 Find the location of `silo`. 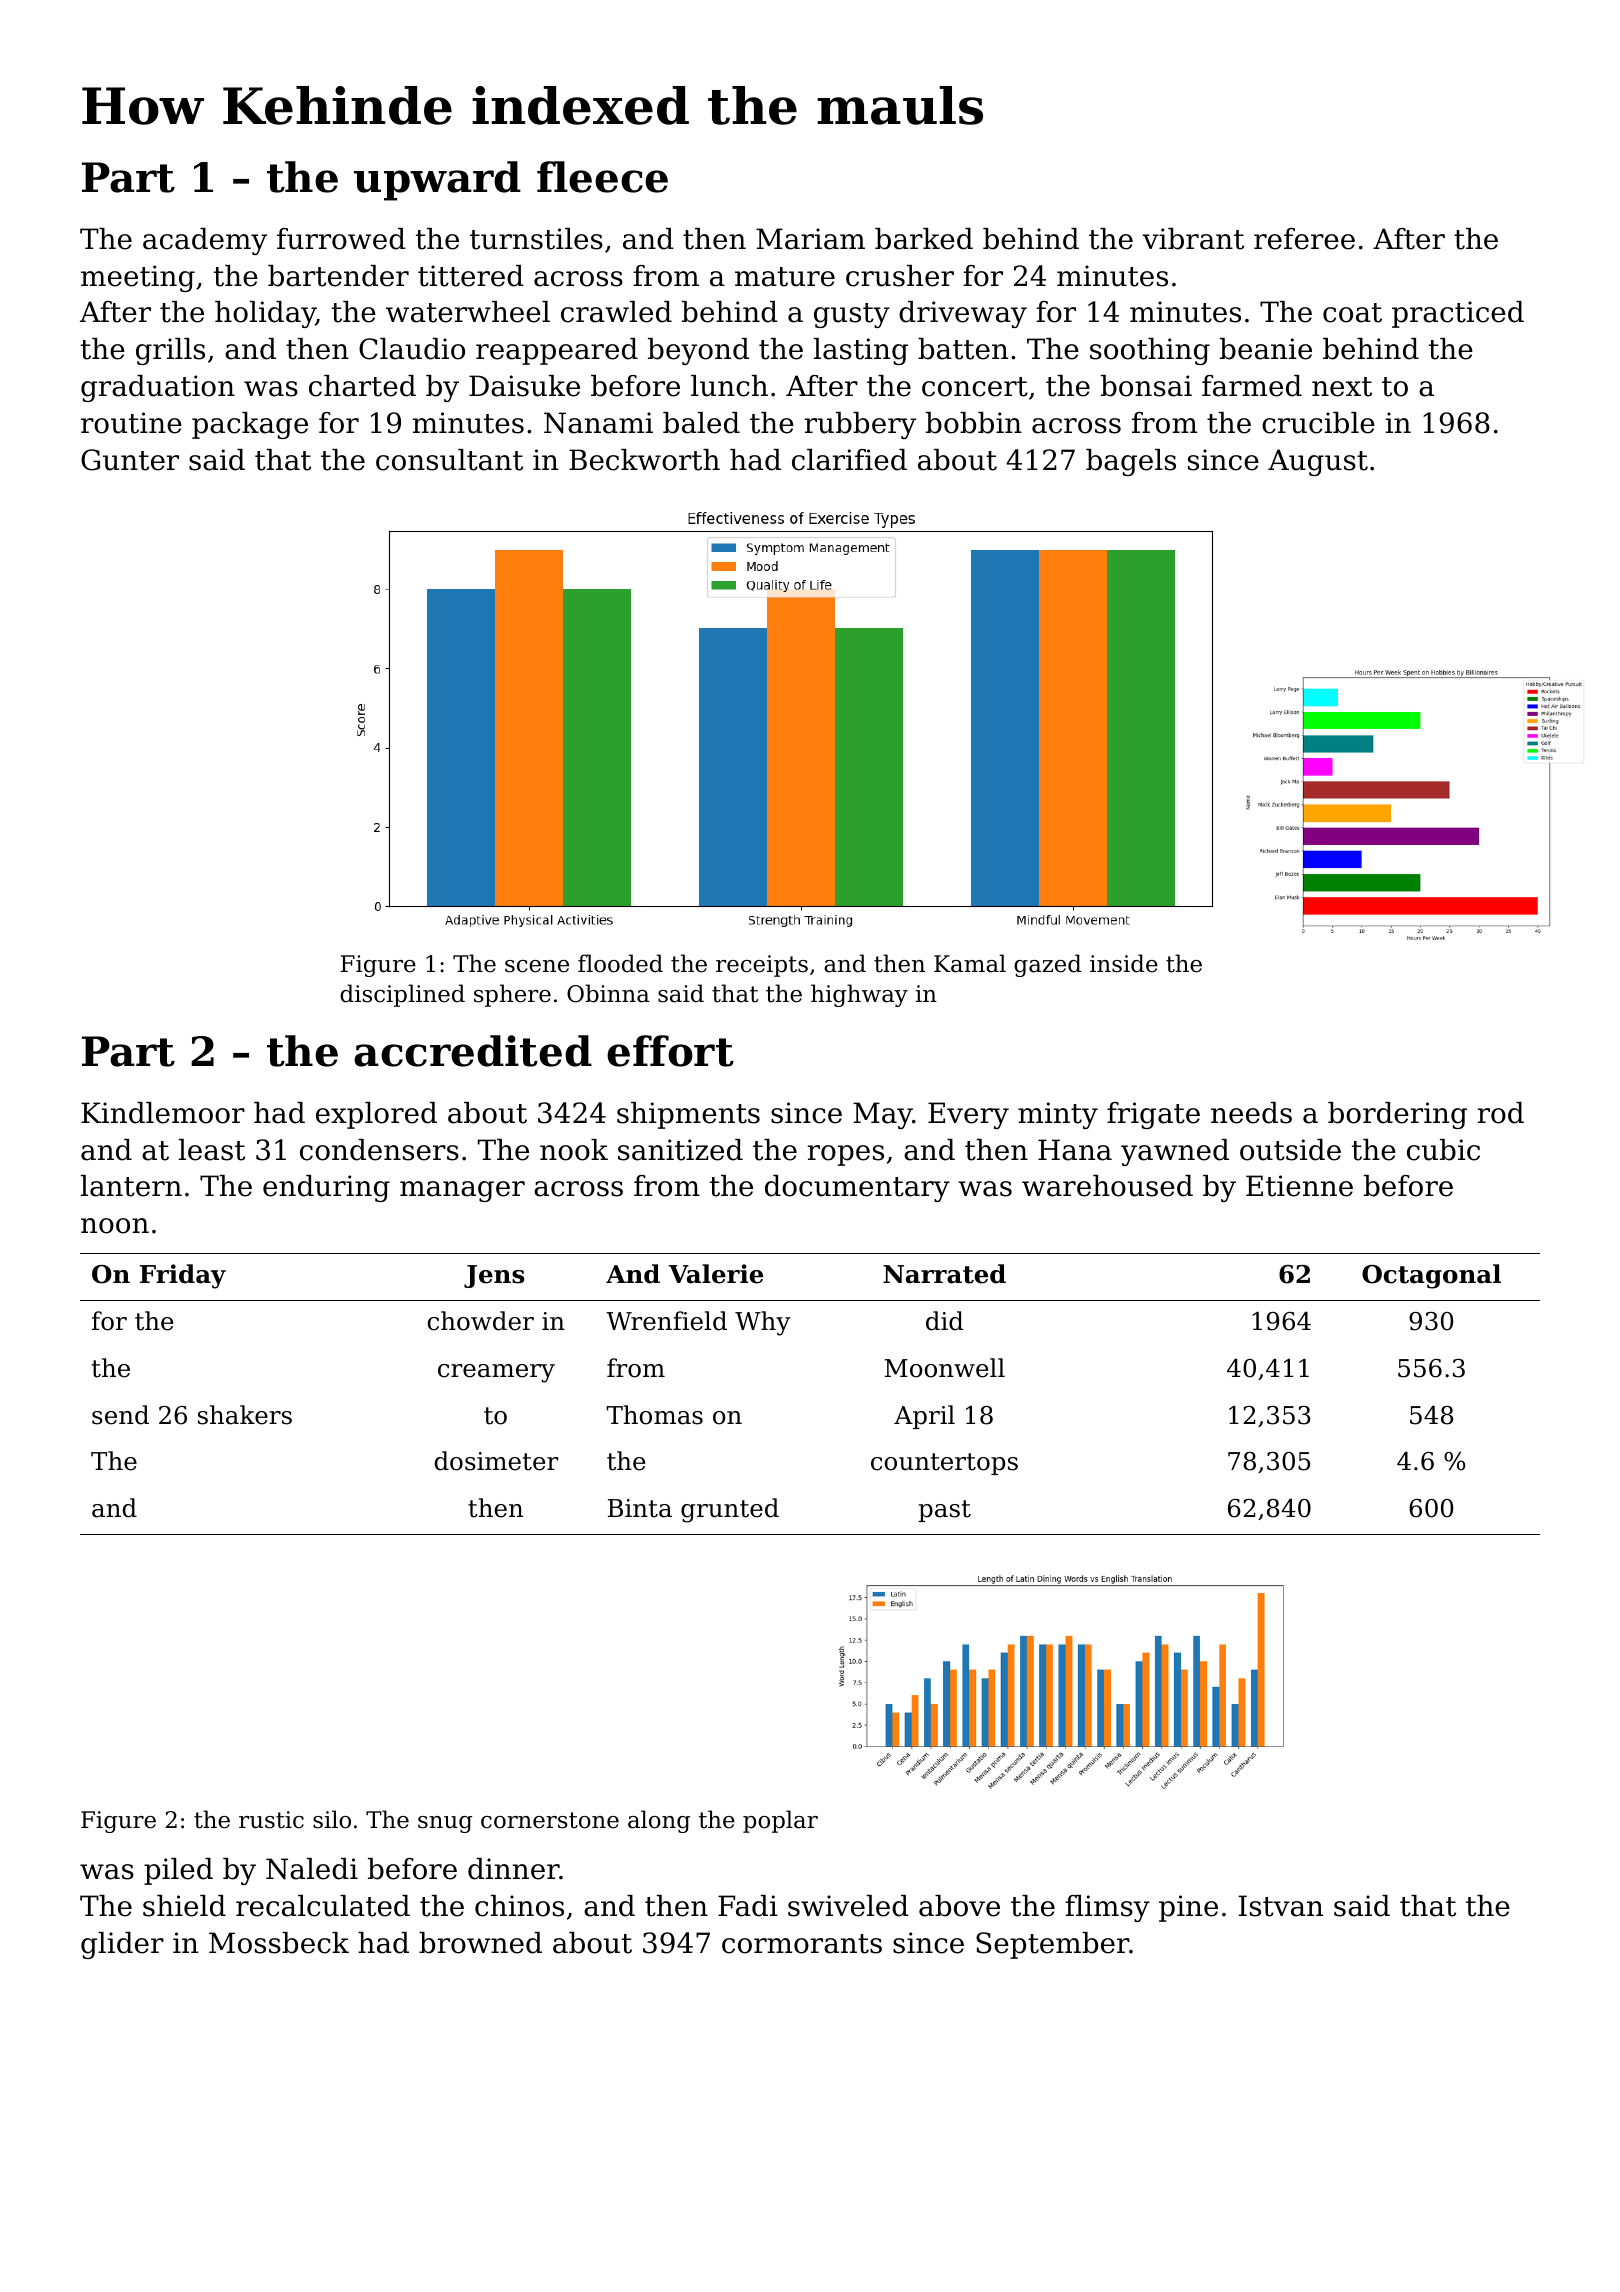

silo is located at coordinates (332, 1819).
